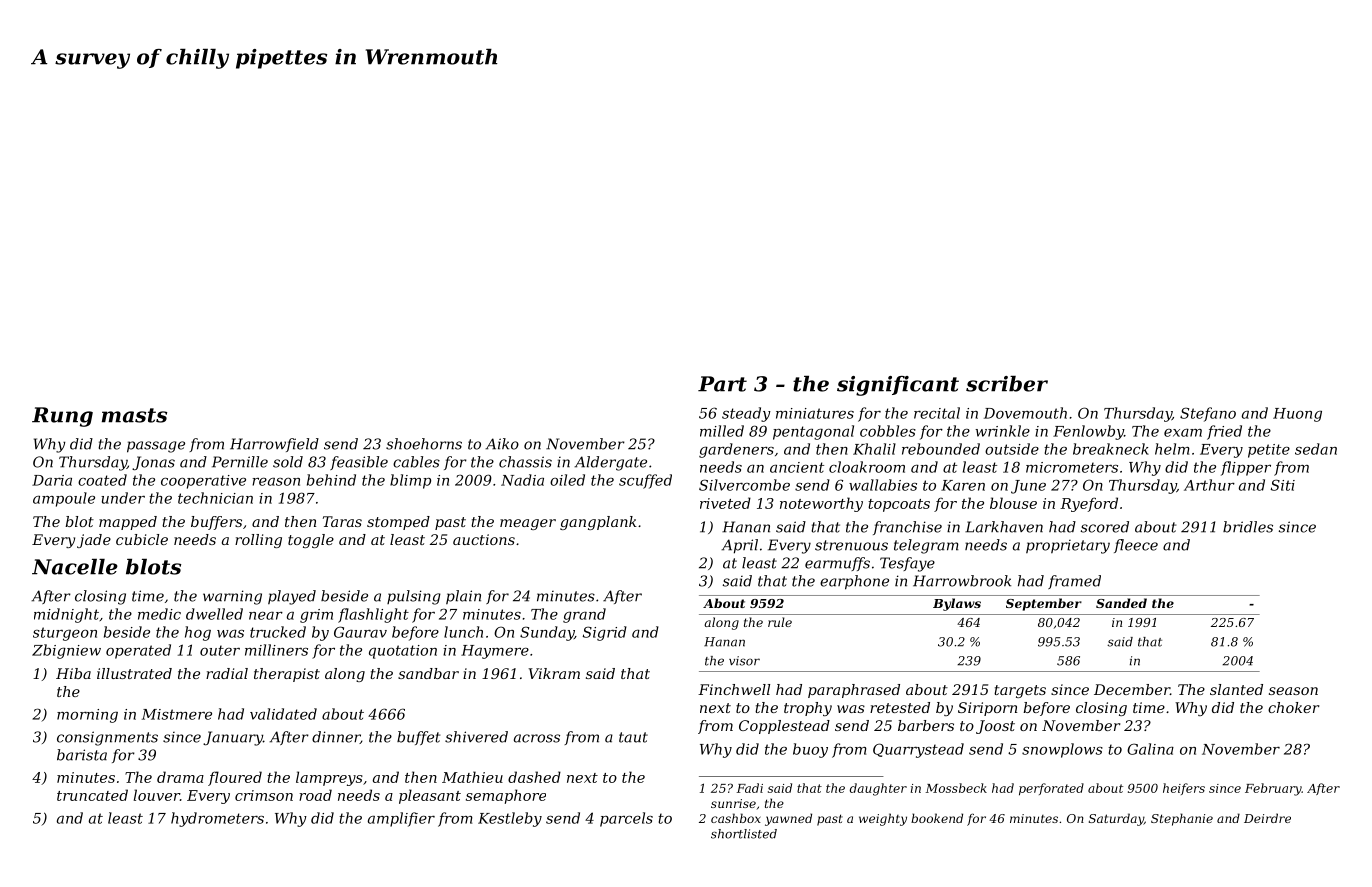 This screenshot has height=887, width=1372. I want to click on drama, so click(180, 777).
